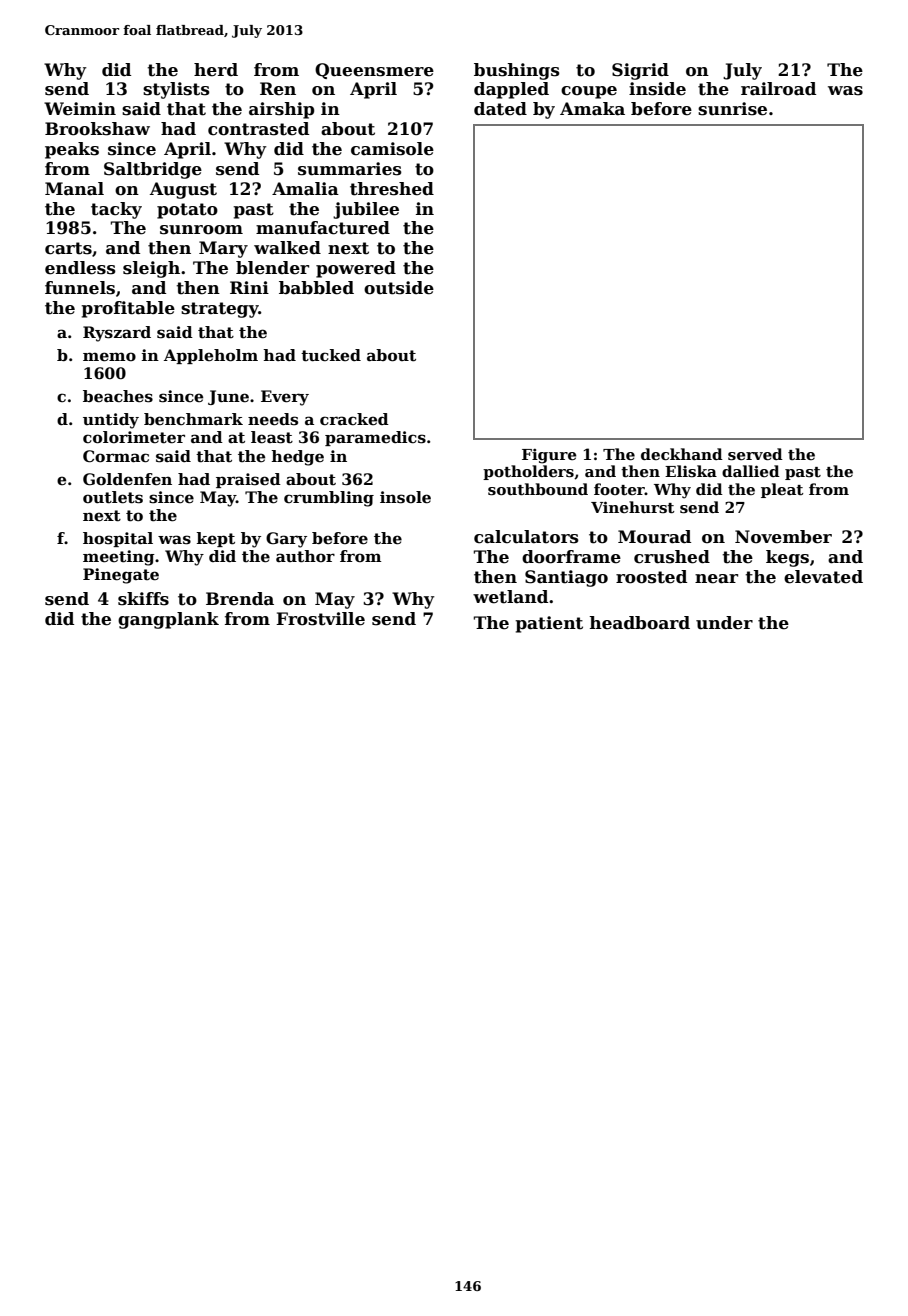 Image resolution: width=908 pixels, height=1316 pixels. What do you see at coordinates (366, 210) in the image?
I see `jubilee` at bounding box center [366, 210].
